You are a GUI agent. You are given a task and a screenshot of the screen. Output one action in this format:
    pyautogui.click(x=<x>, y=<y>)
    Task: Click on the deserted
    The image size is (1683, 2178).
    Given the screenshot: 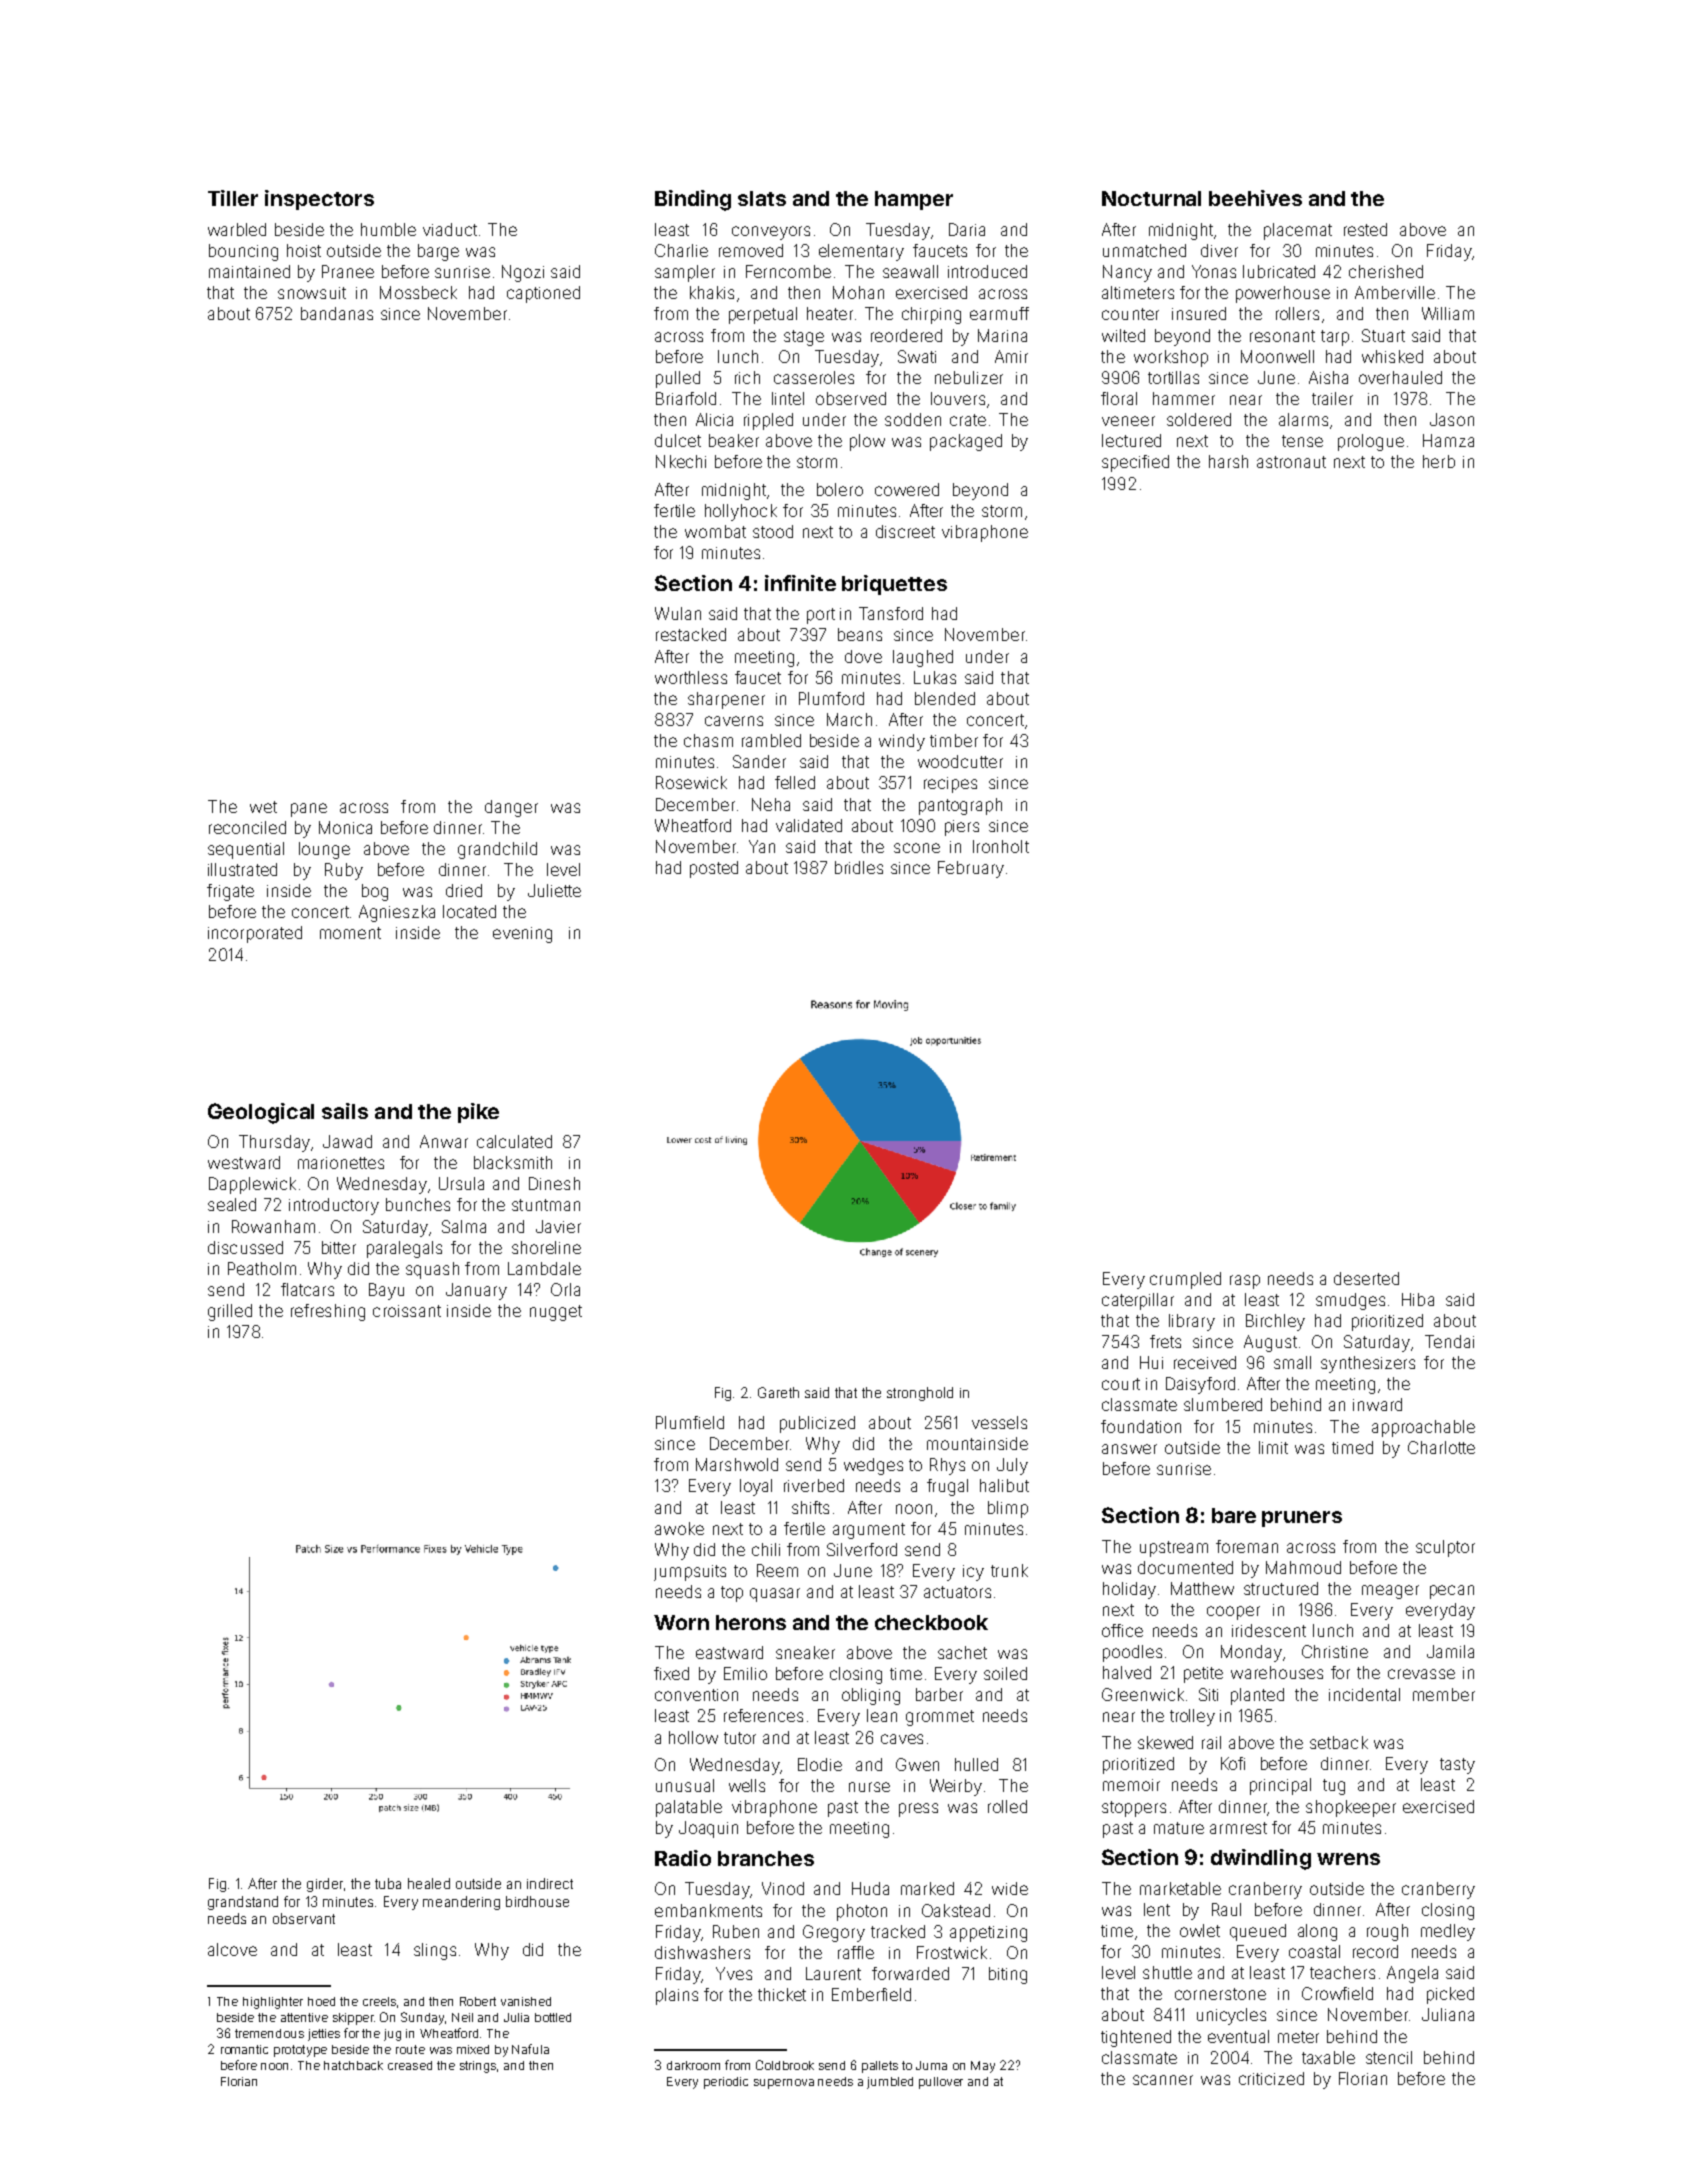 What is the action you would take?
    pyautogui.click(x=1366, y=1278)
